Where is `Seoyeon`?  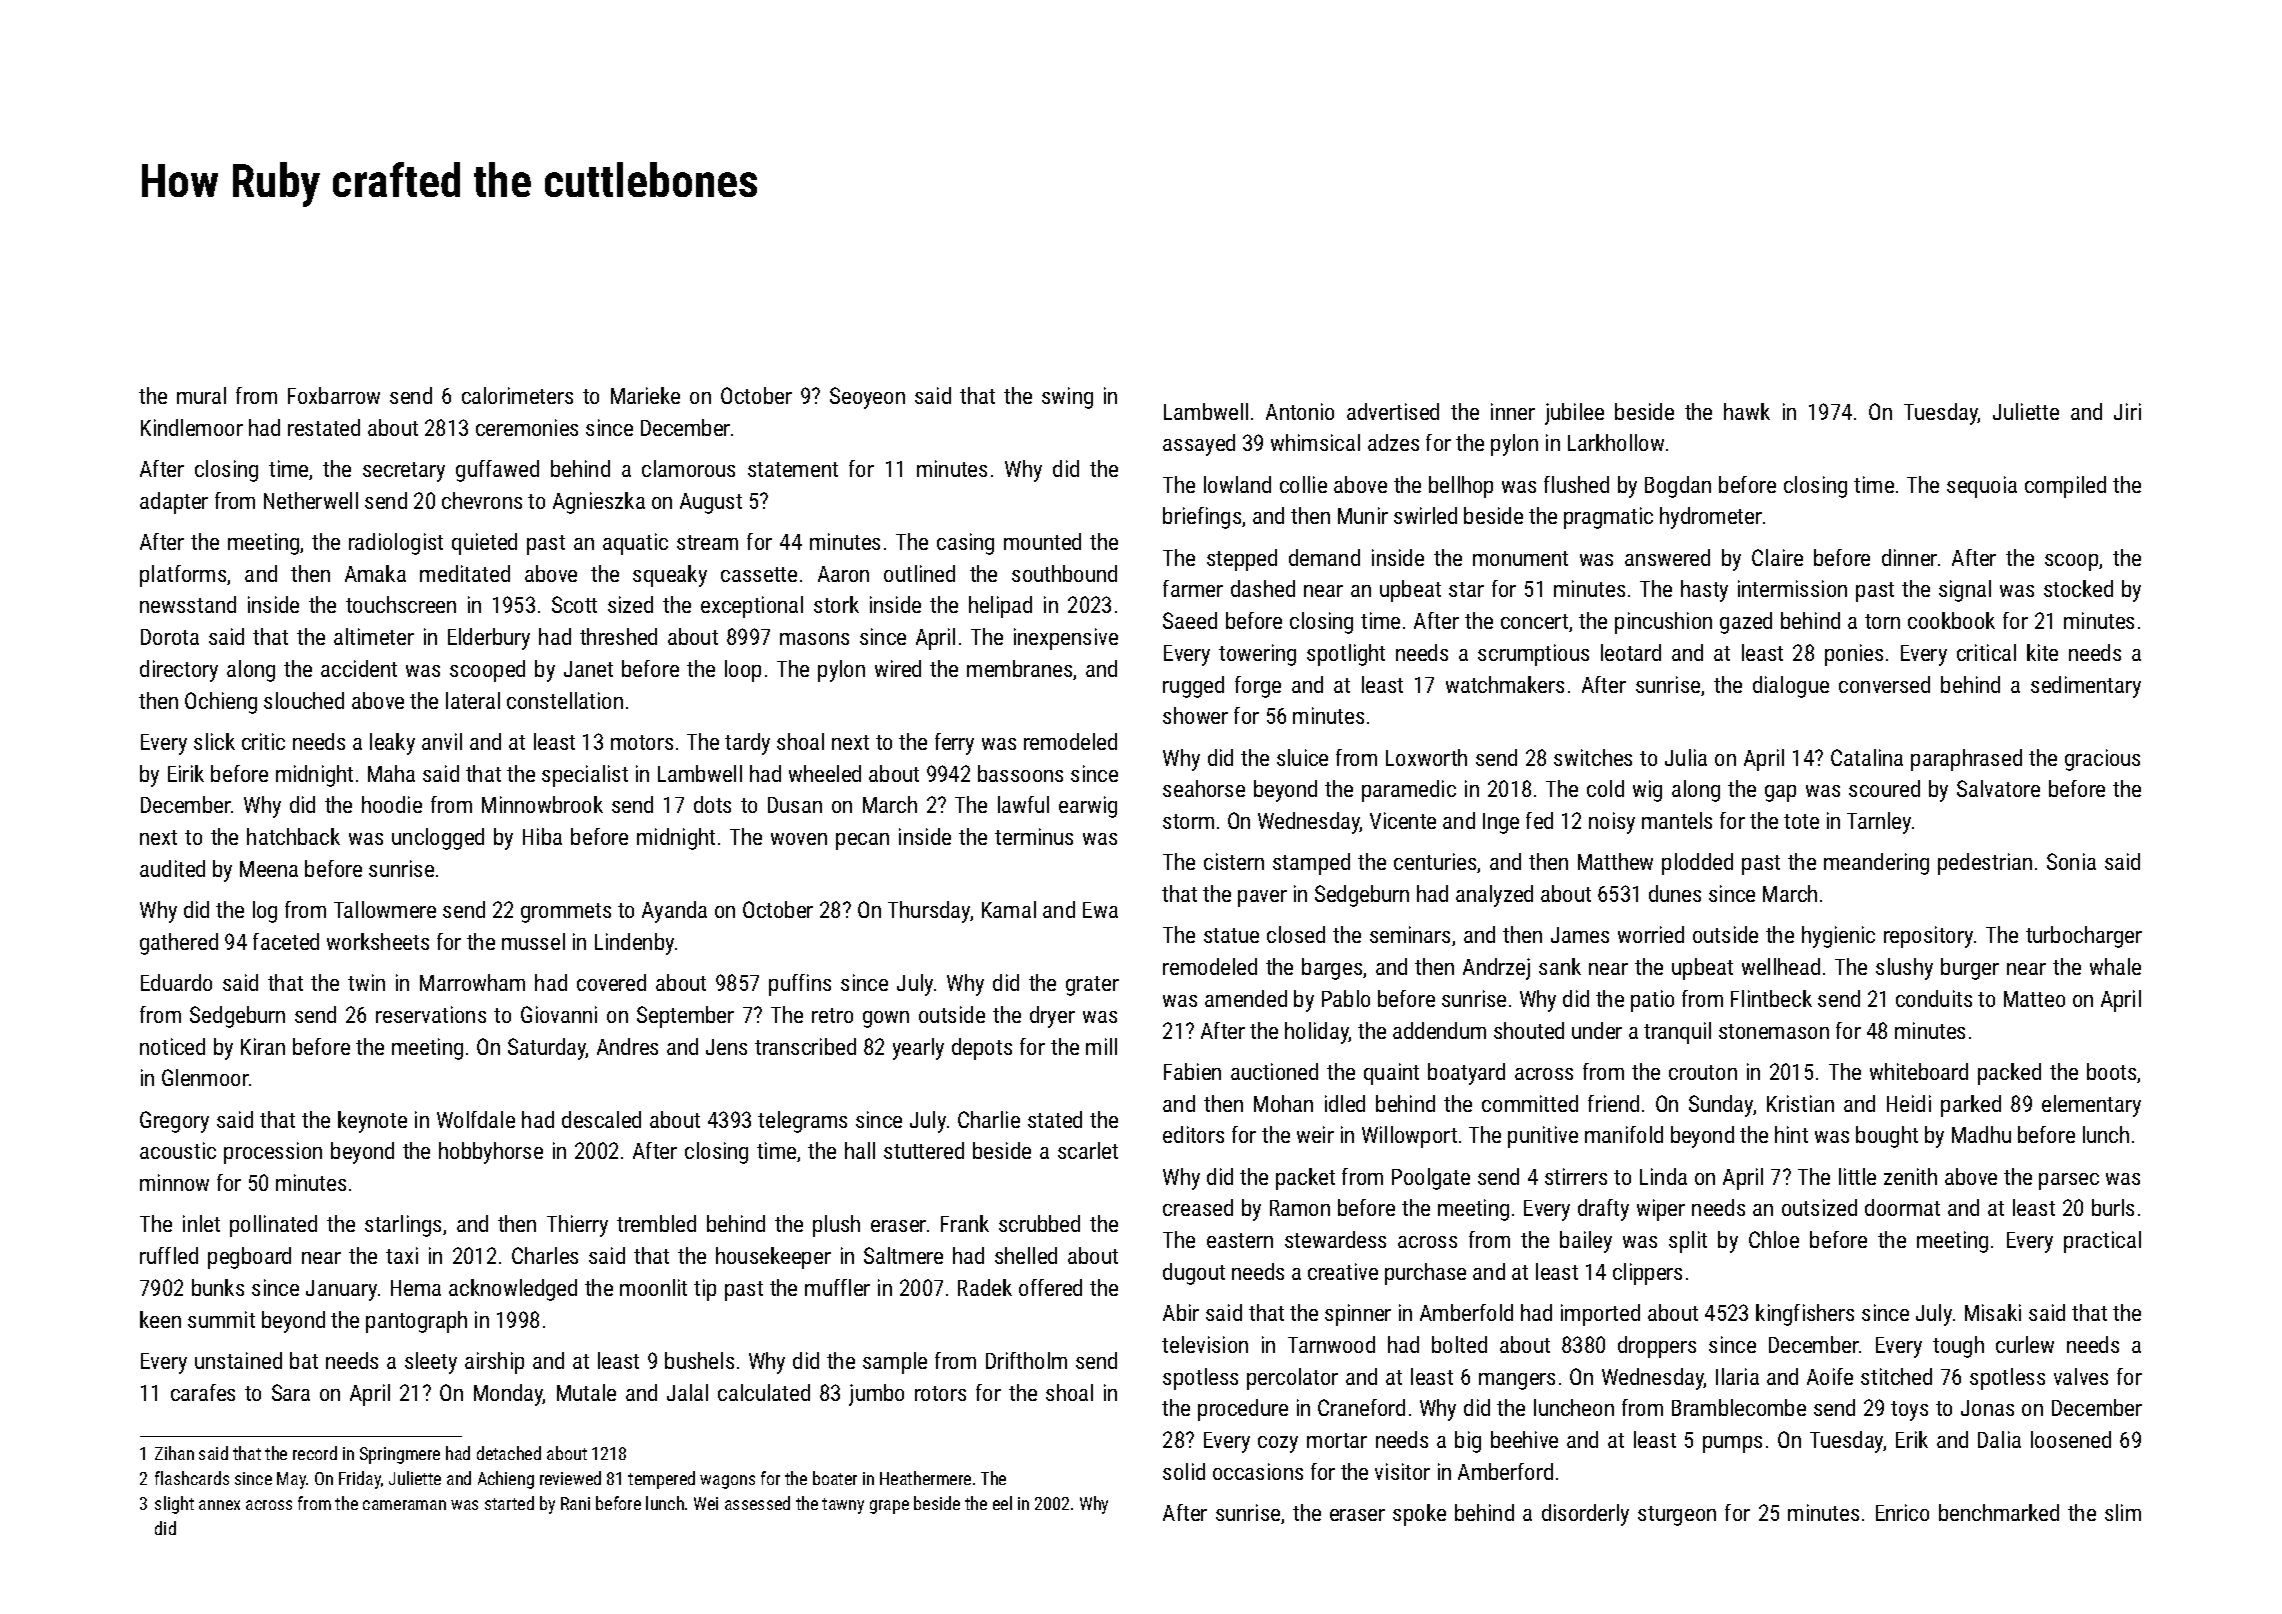 Seoyeon is located at coordinates (867, 398).
